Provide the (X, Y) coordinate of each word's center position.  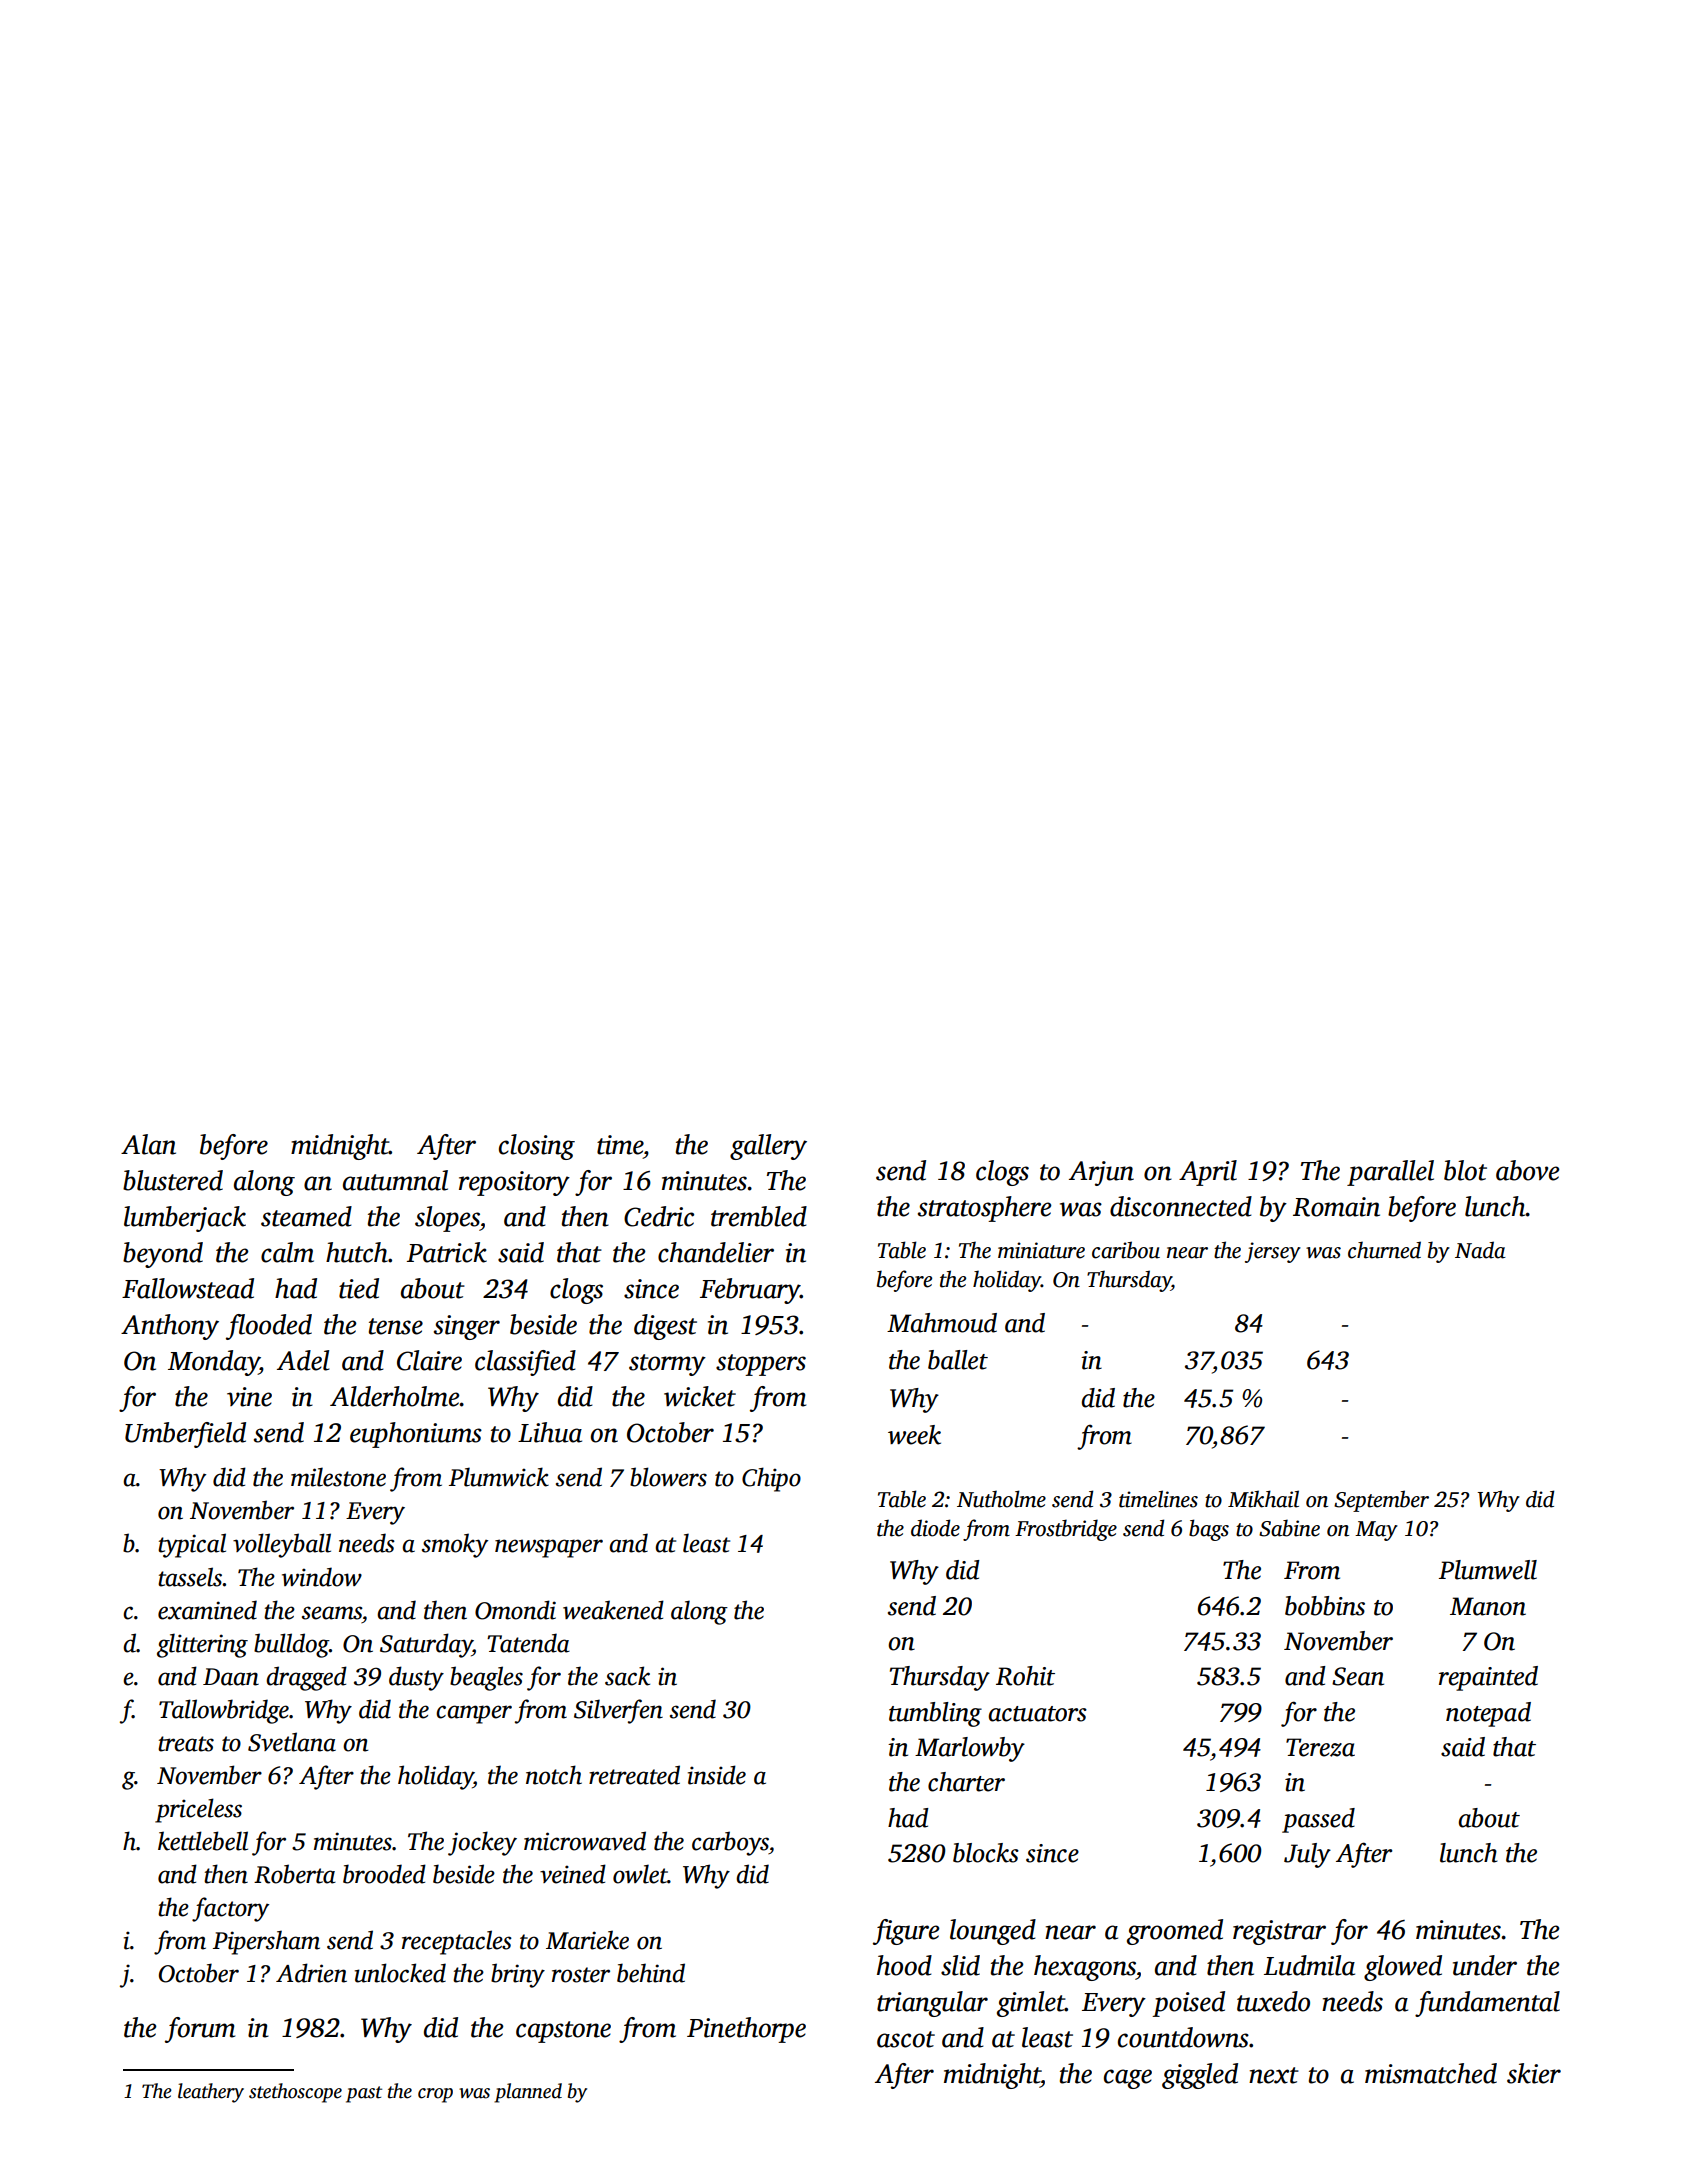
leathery (211, 2093)
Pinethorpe (746, 2030)
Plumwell (1488, 1570)
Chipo (771, 1479)
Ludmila (1309, 1965)
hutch (357, 1252)
